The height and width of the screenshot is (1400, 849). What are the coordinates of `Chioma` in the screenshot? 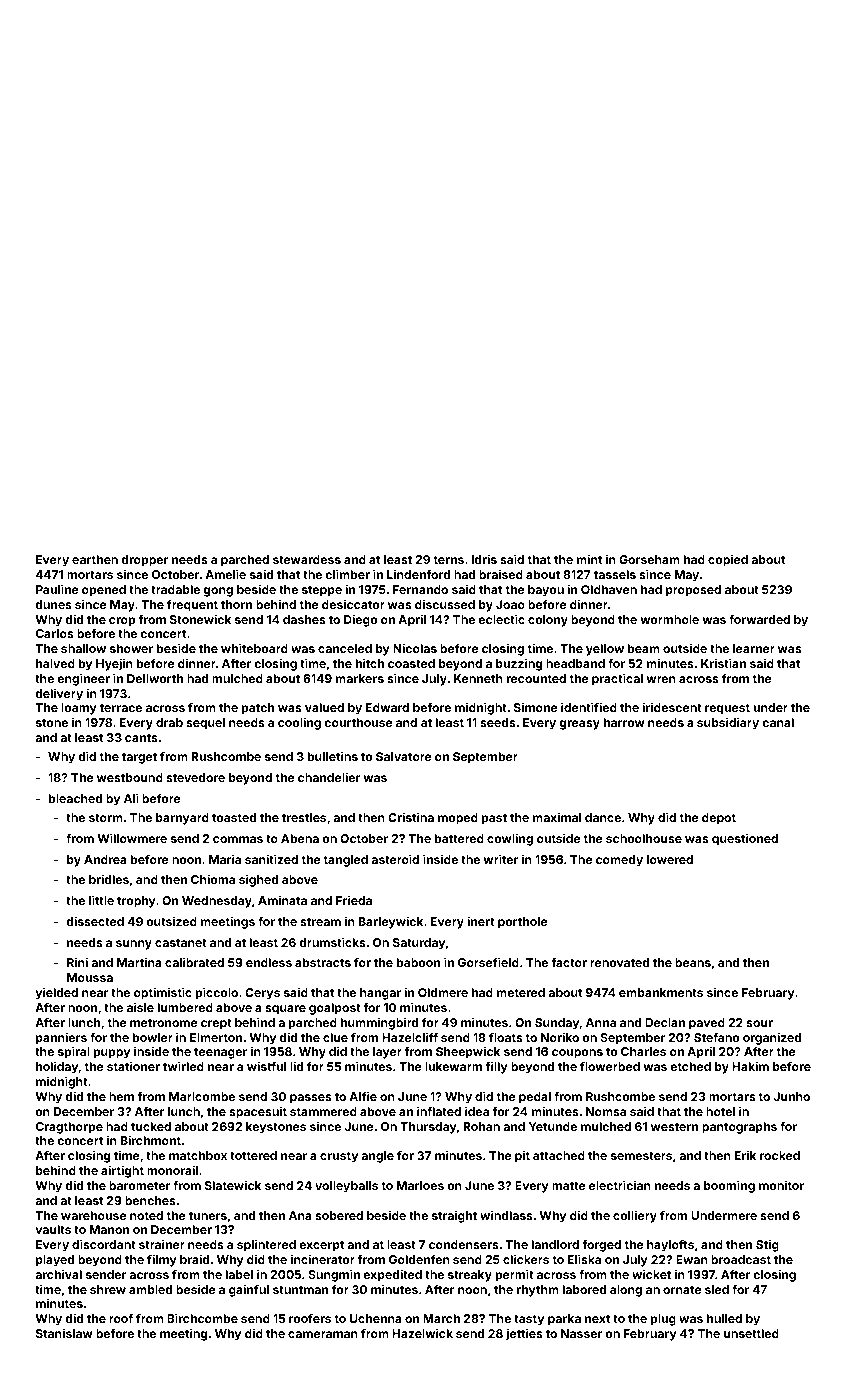 It's located at (213, 879).
